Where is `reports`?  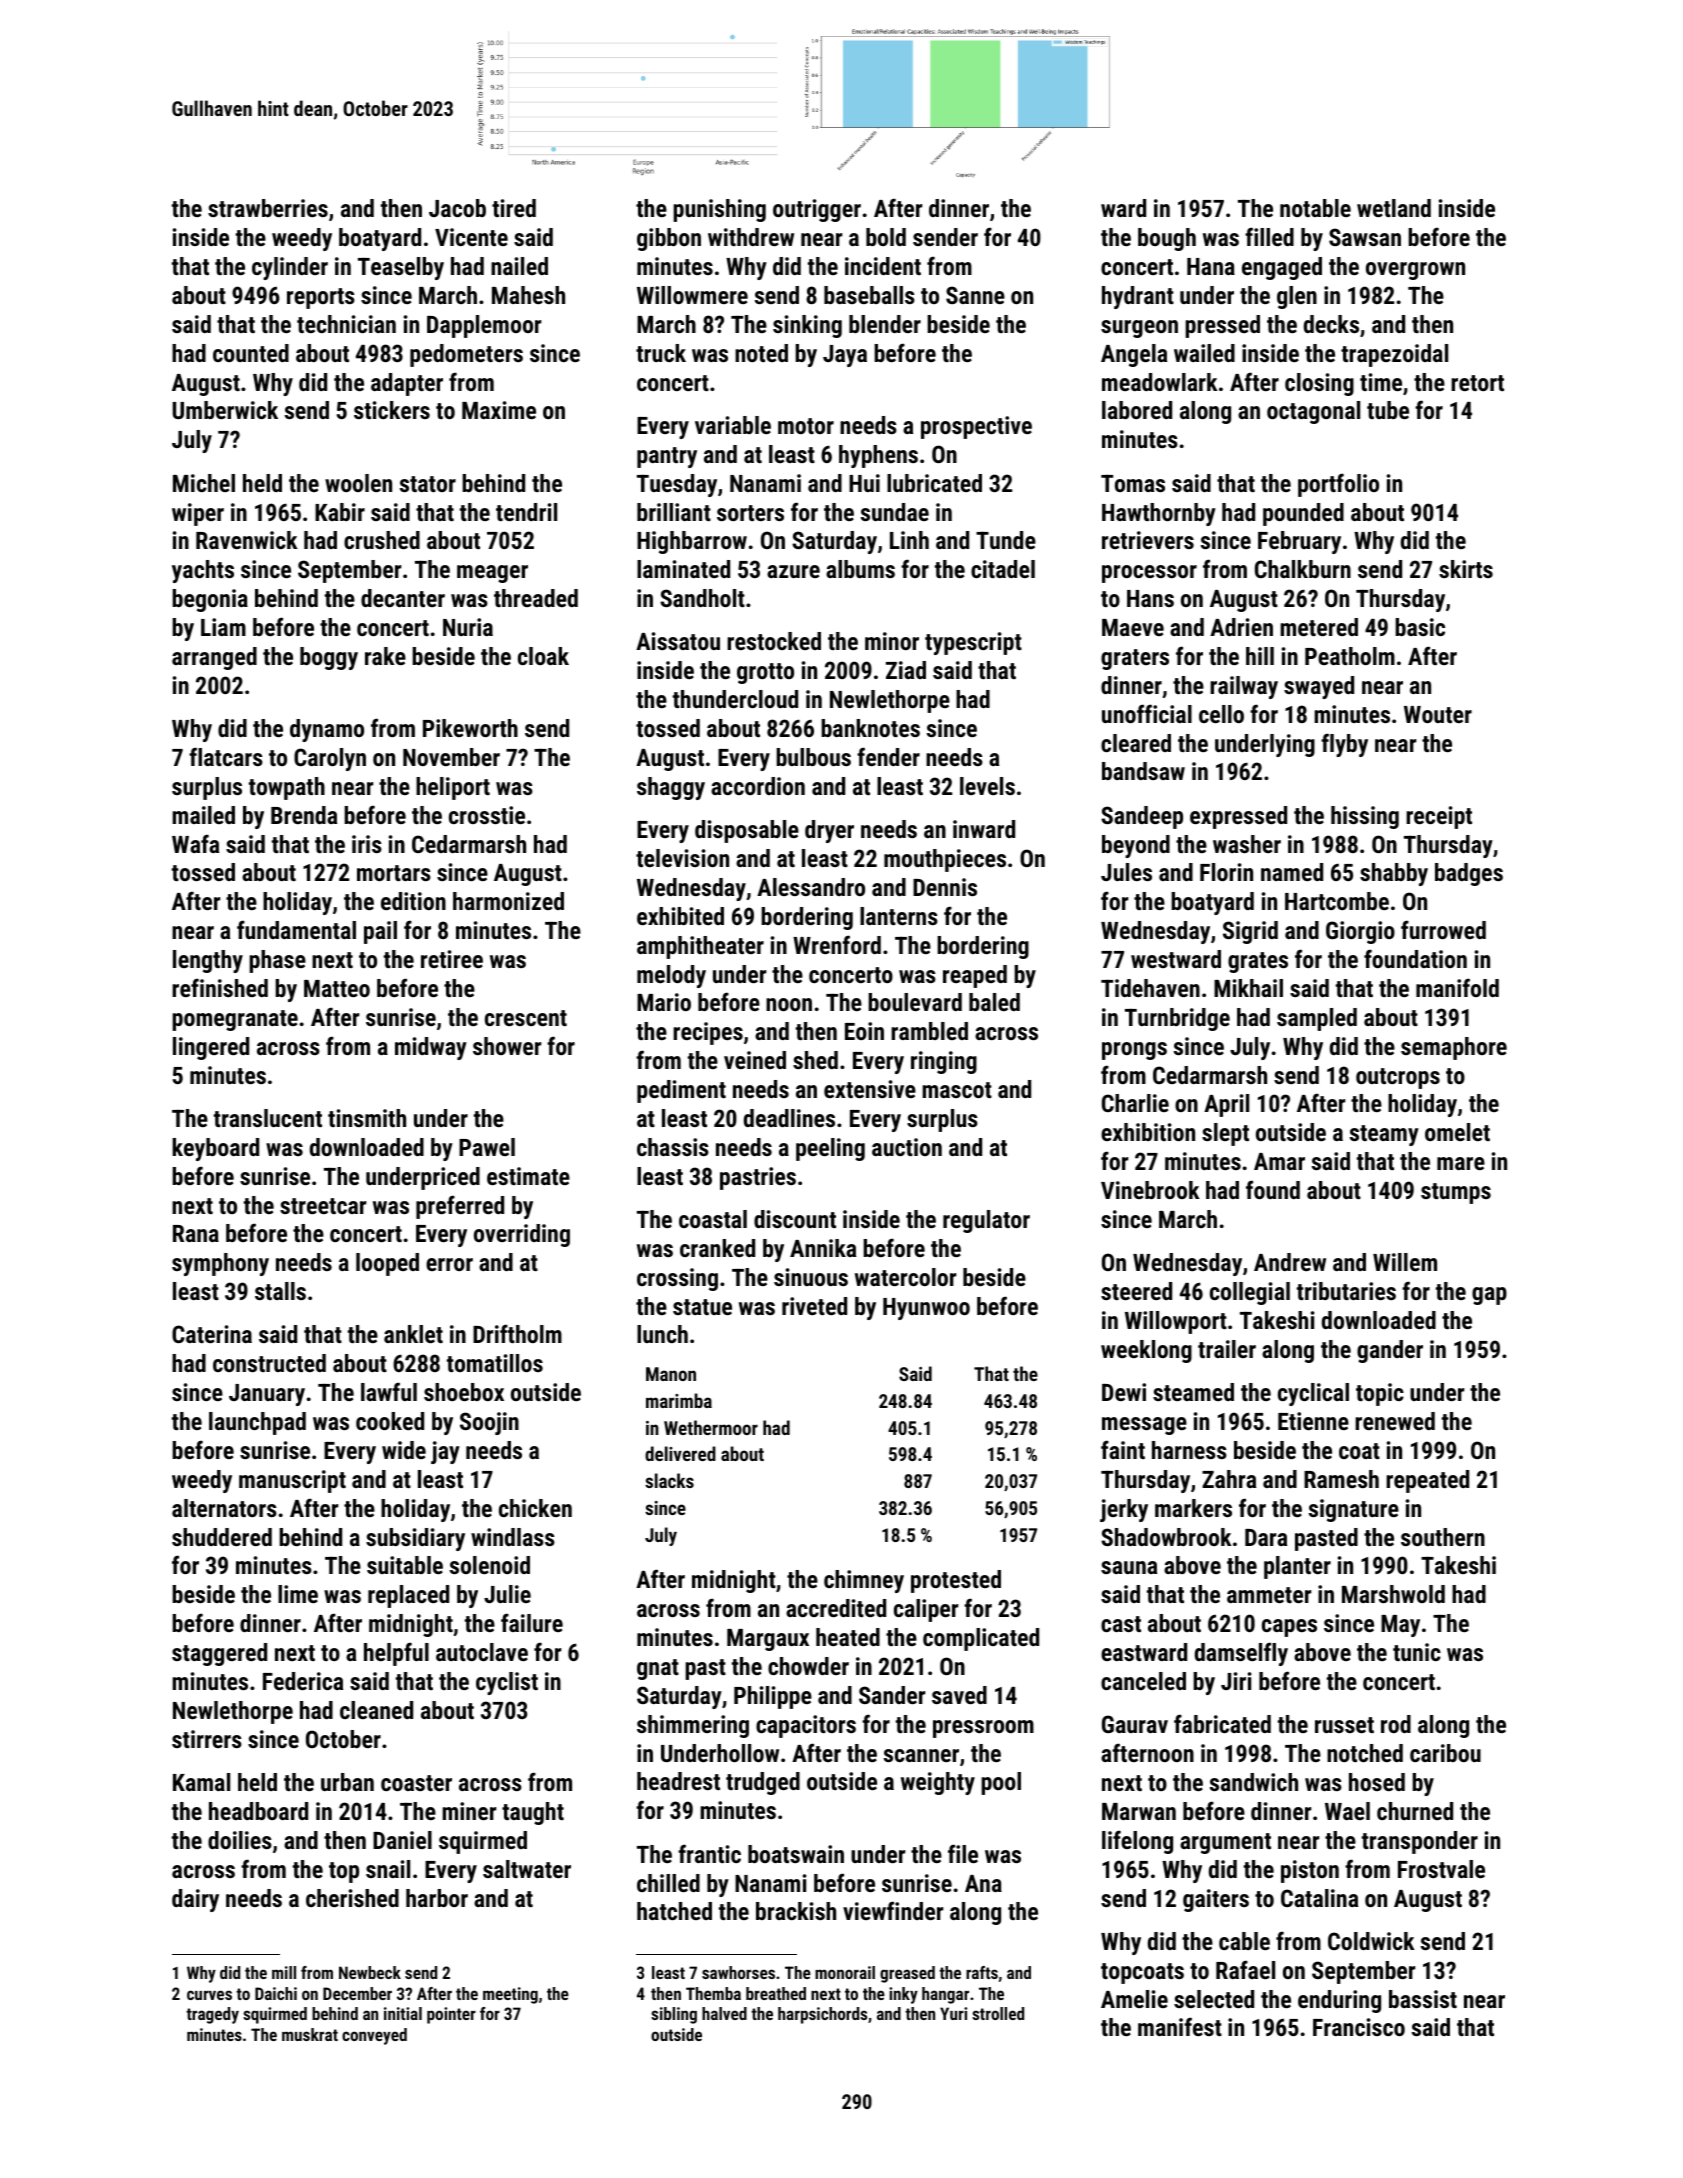
reports is located at coordinates (321, 298).
